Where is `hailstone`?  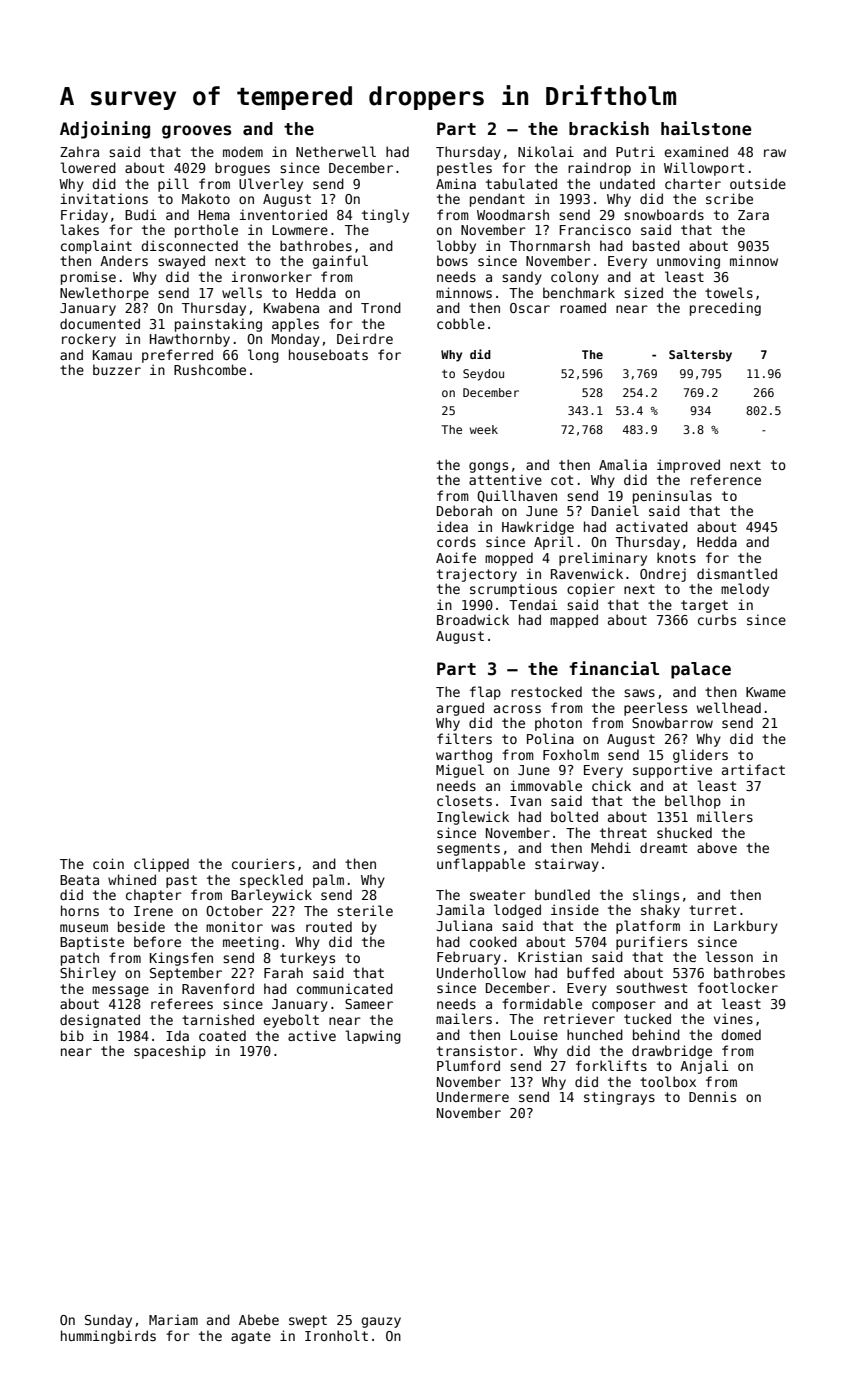 hailstone is located at coordinates (706, 128).
